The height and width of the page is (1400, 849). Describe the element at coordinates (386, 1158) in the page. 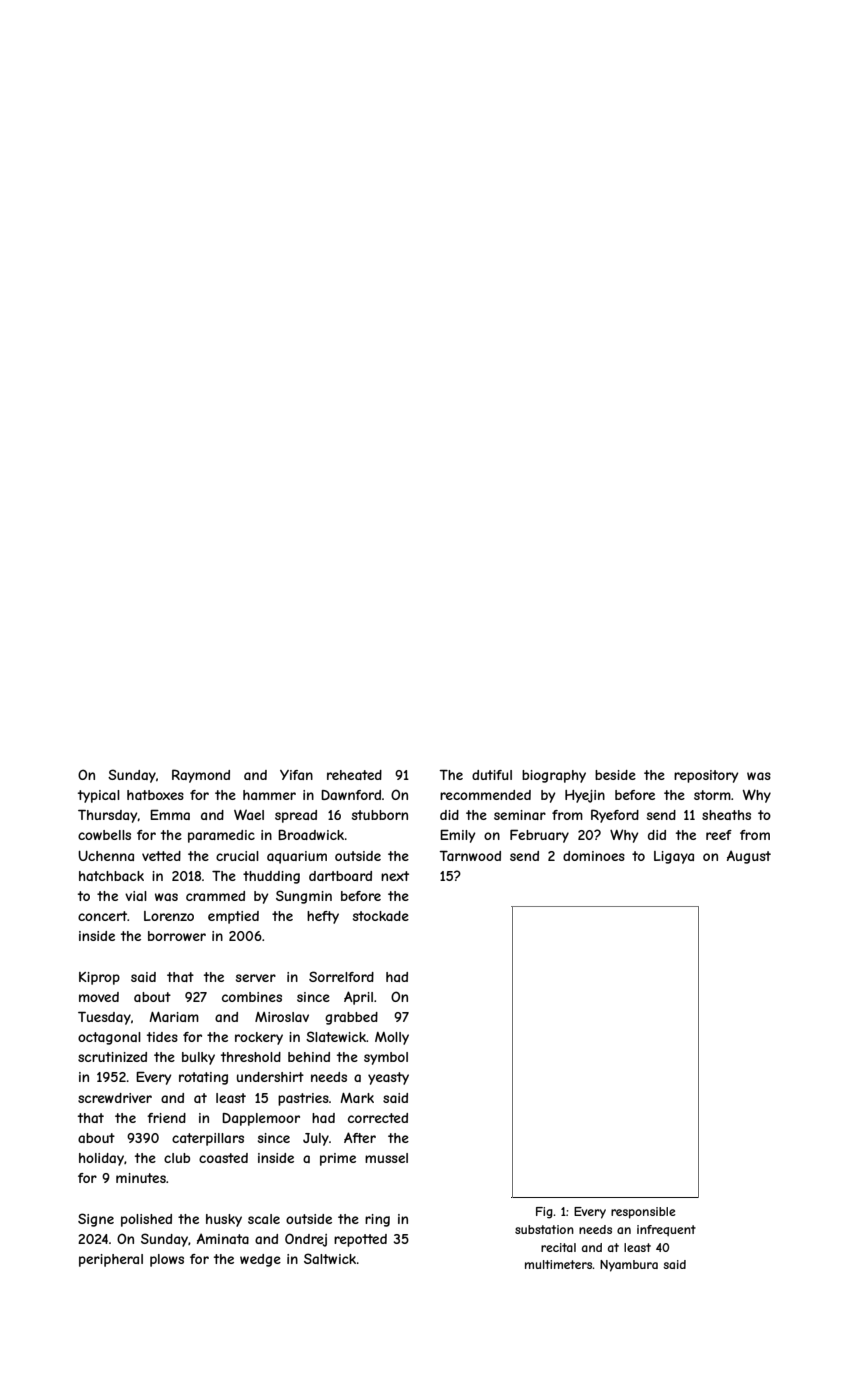

I see `mussel` at that location.
